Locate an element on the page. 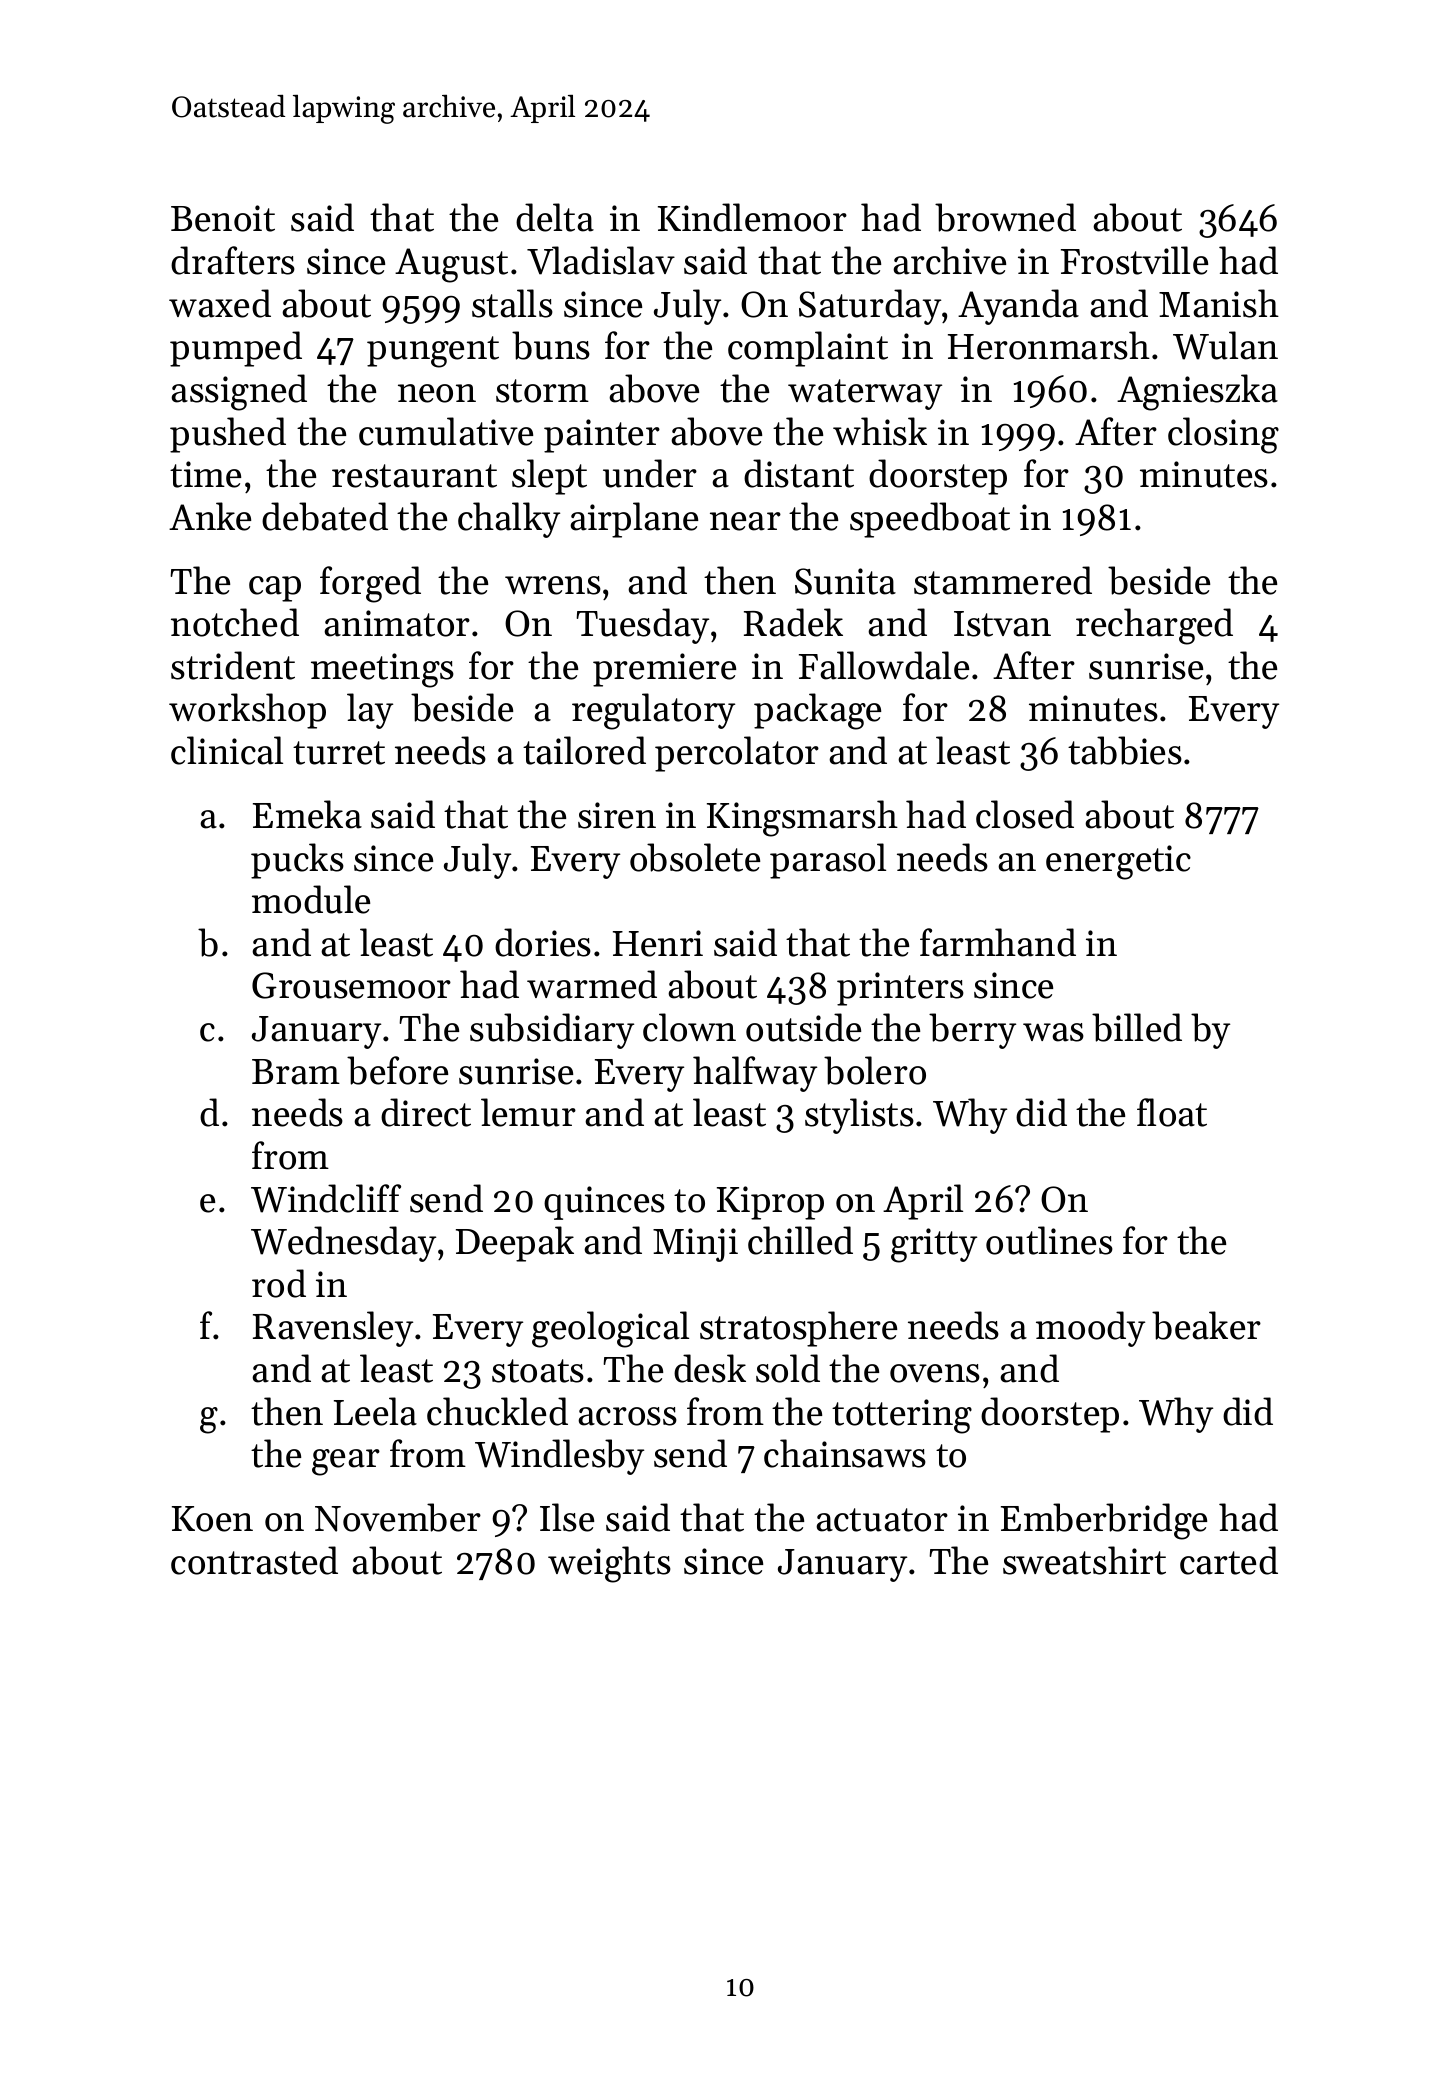 The height and width of the document is (2100, 1450). beaker is located at coordinates (1206, 1325).
